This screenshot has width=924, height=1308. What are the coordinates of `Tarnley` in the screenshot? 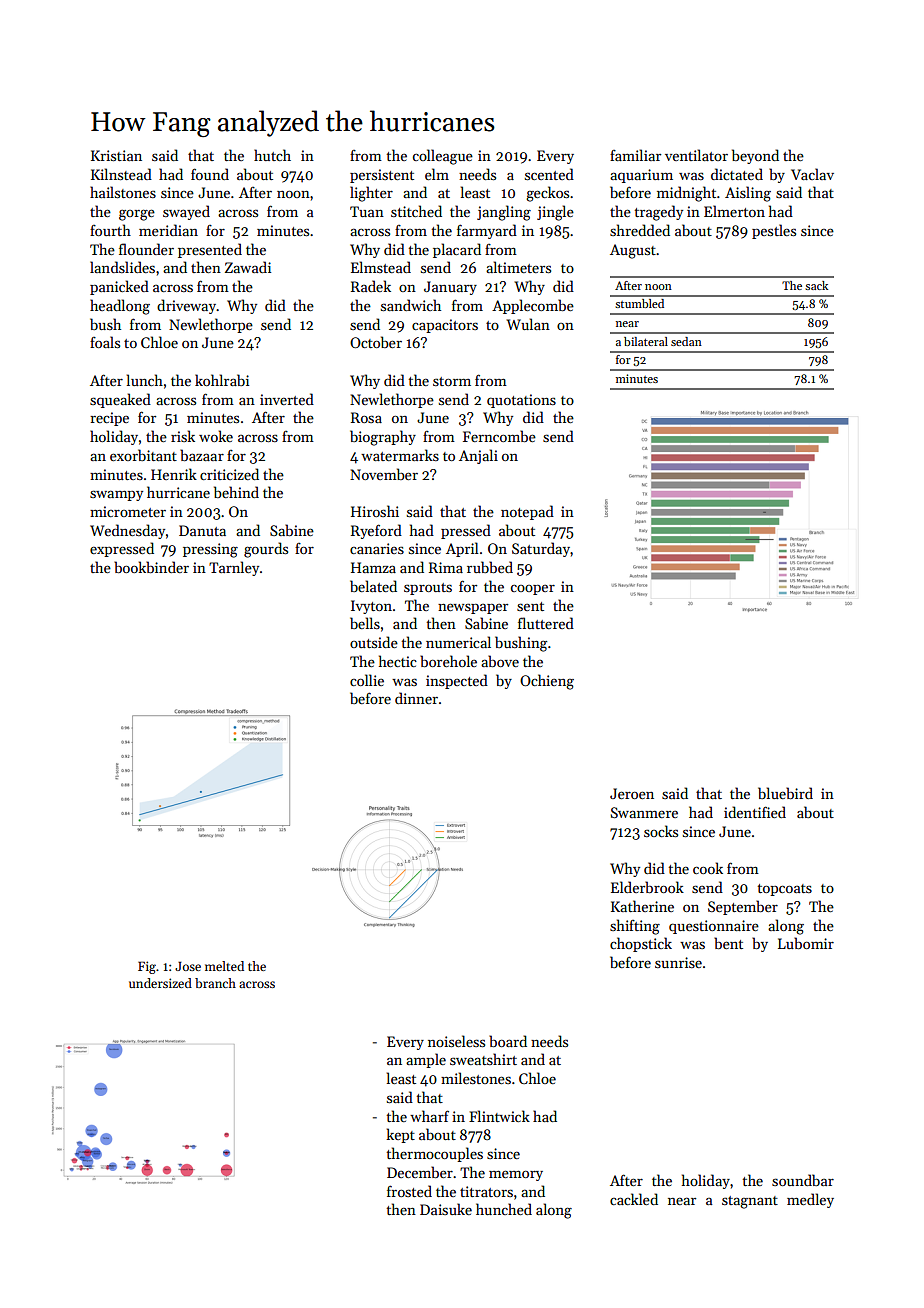 It's located at (234, 568).
